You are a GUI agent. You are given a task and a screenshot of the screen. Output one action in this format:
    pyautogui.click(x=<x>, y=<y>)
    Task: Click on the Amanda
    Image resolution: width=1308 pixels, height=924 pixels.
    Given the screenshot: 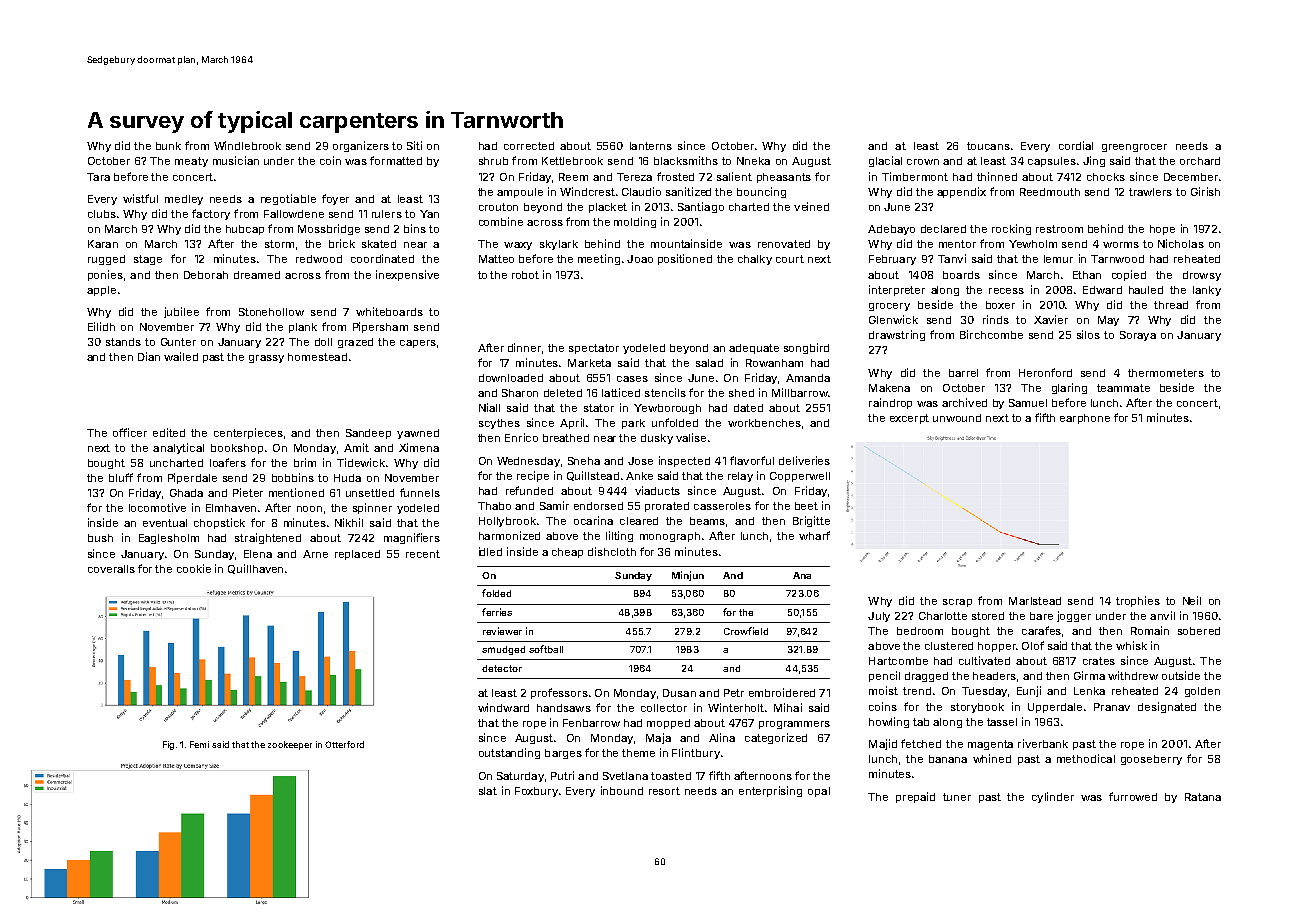 What is the action you would take?
    pyautogui.click(x=808, y=378)
